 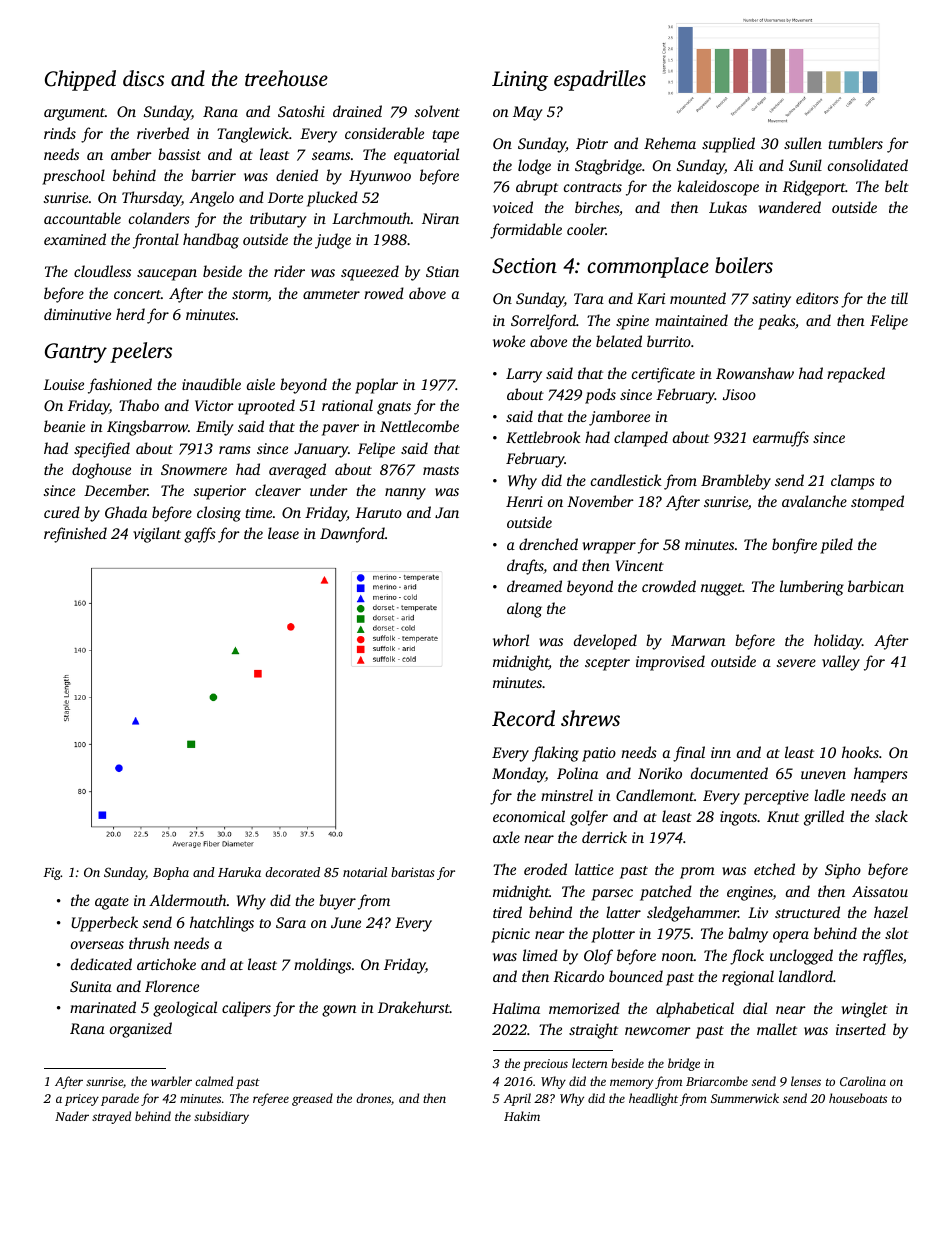 What do you see at coordinates (858, 1098) in the screenshot?
I see `houseboats` at bounding box center [858, 1098].
